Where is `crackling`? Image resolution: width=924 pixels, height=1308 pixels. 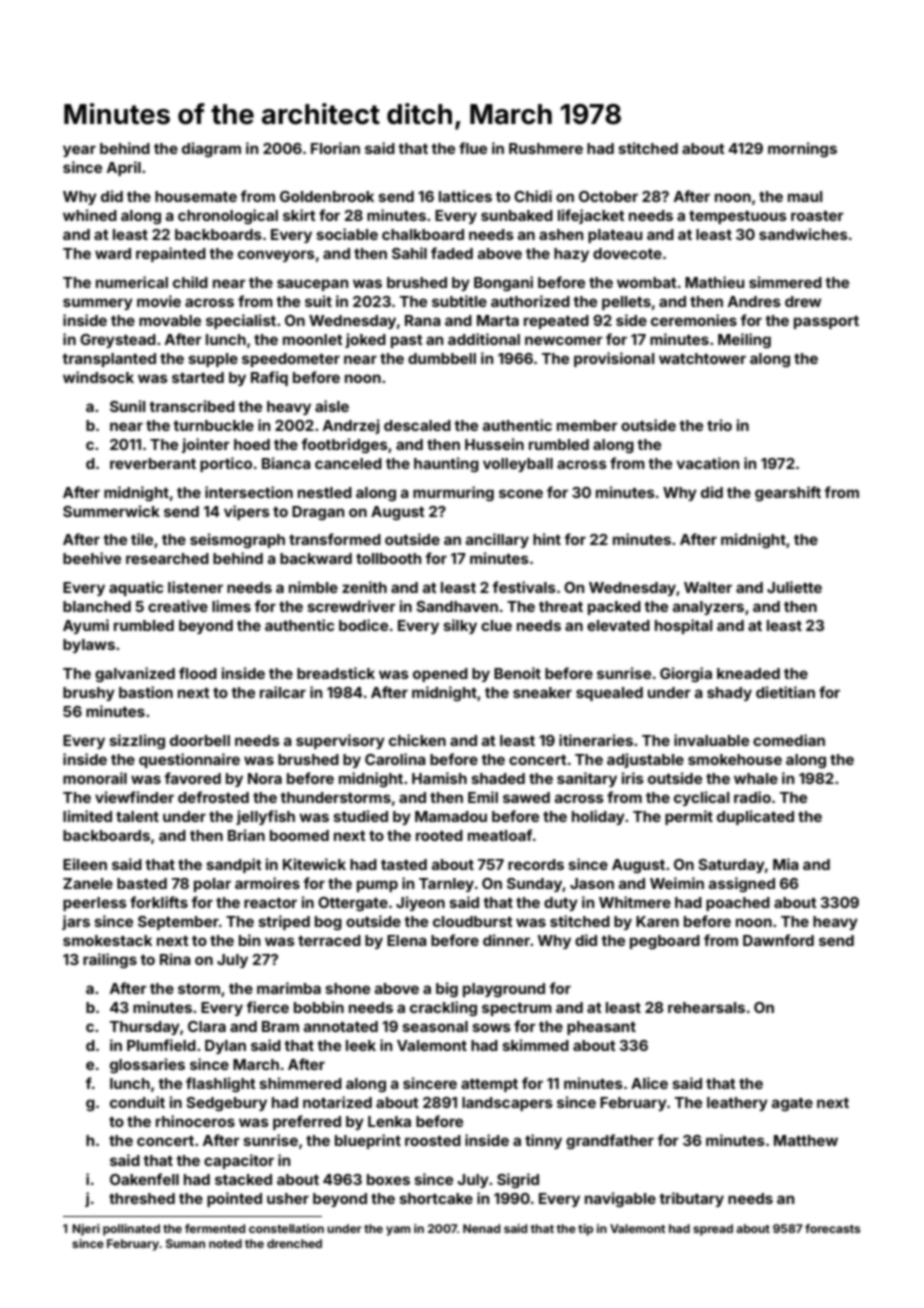 crackling is located at coordinates (443, 1009).
